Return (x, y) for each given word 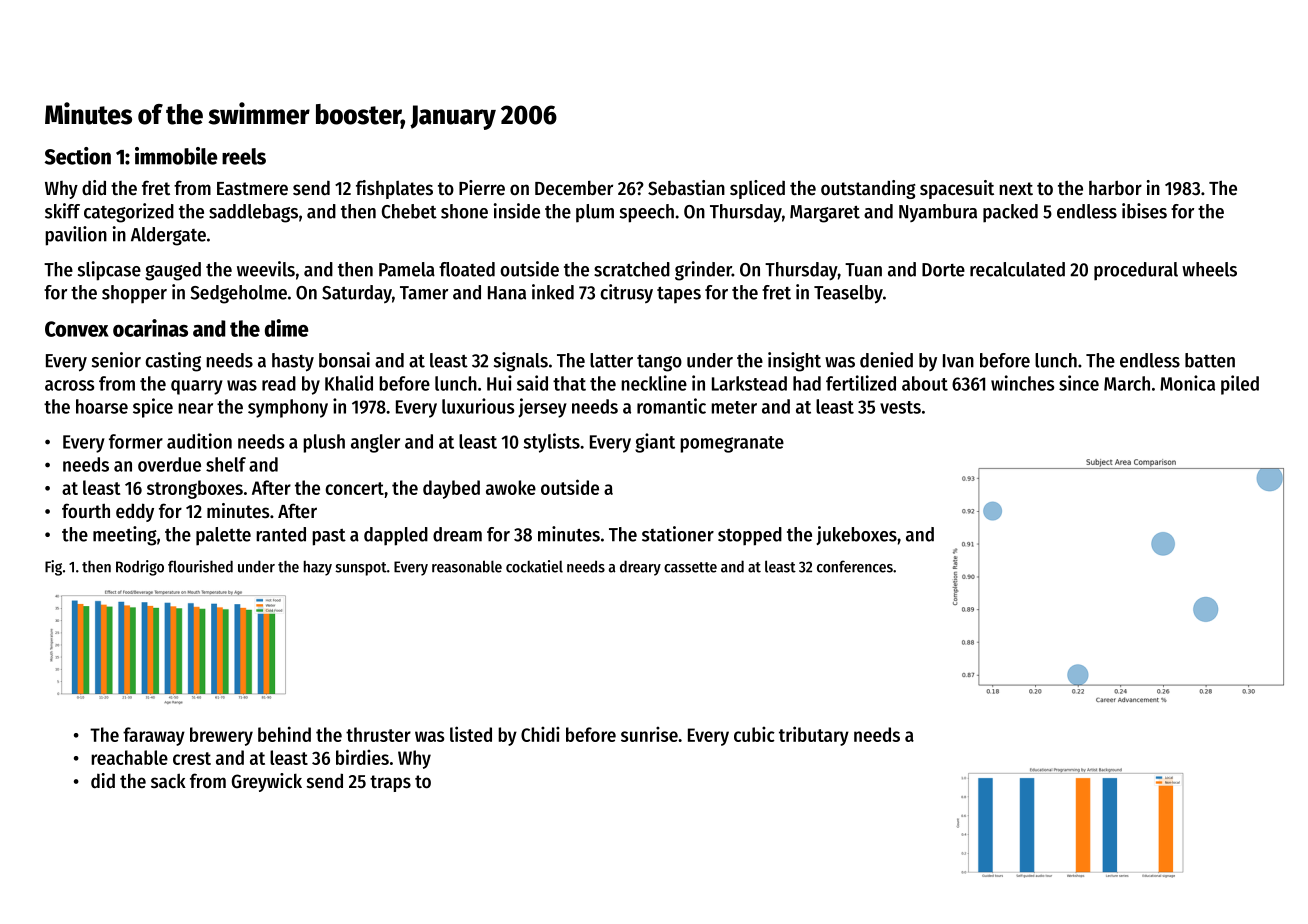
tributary (814, 736)
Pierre (482, 188)
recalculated (1017, 269)
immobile (176, 156)
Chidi (540, 734)
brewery (221, 736)
